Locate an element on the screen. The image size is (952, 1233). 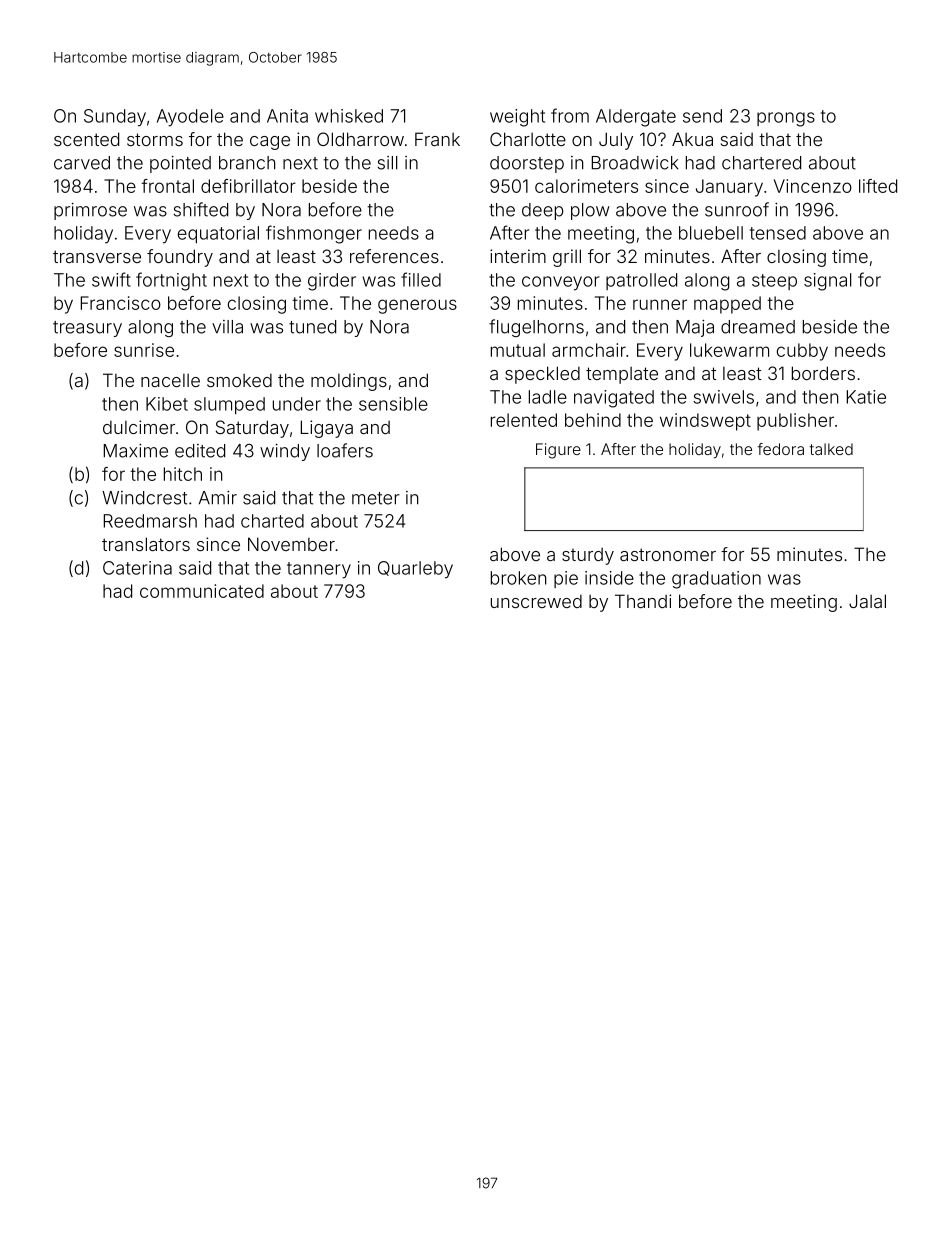
Anita is located at coordinates (287, 116).
